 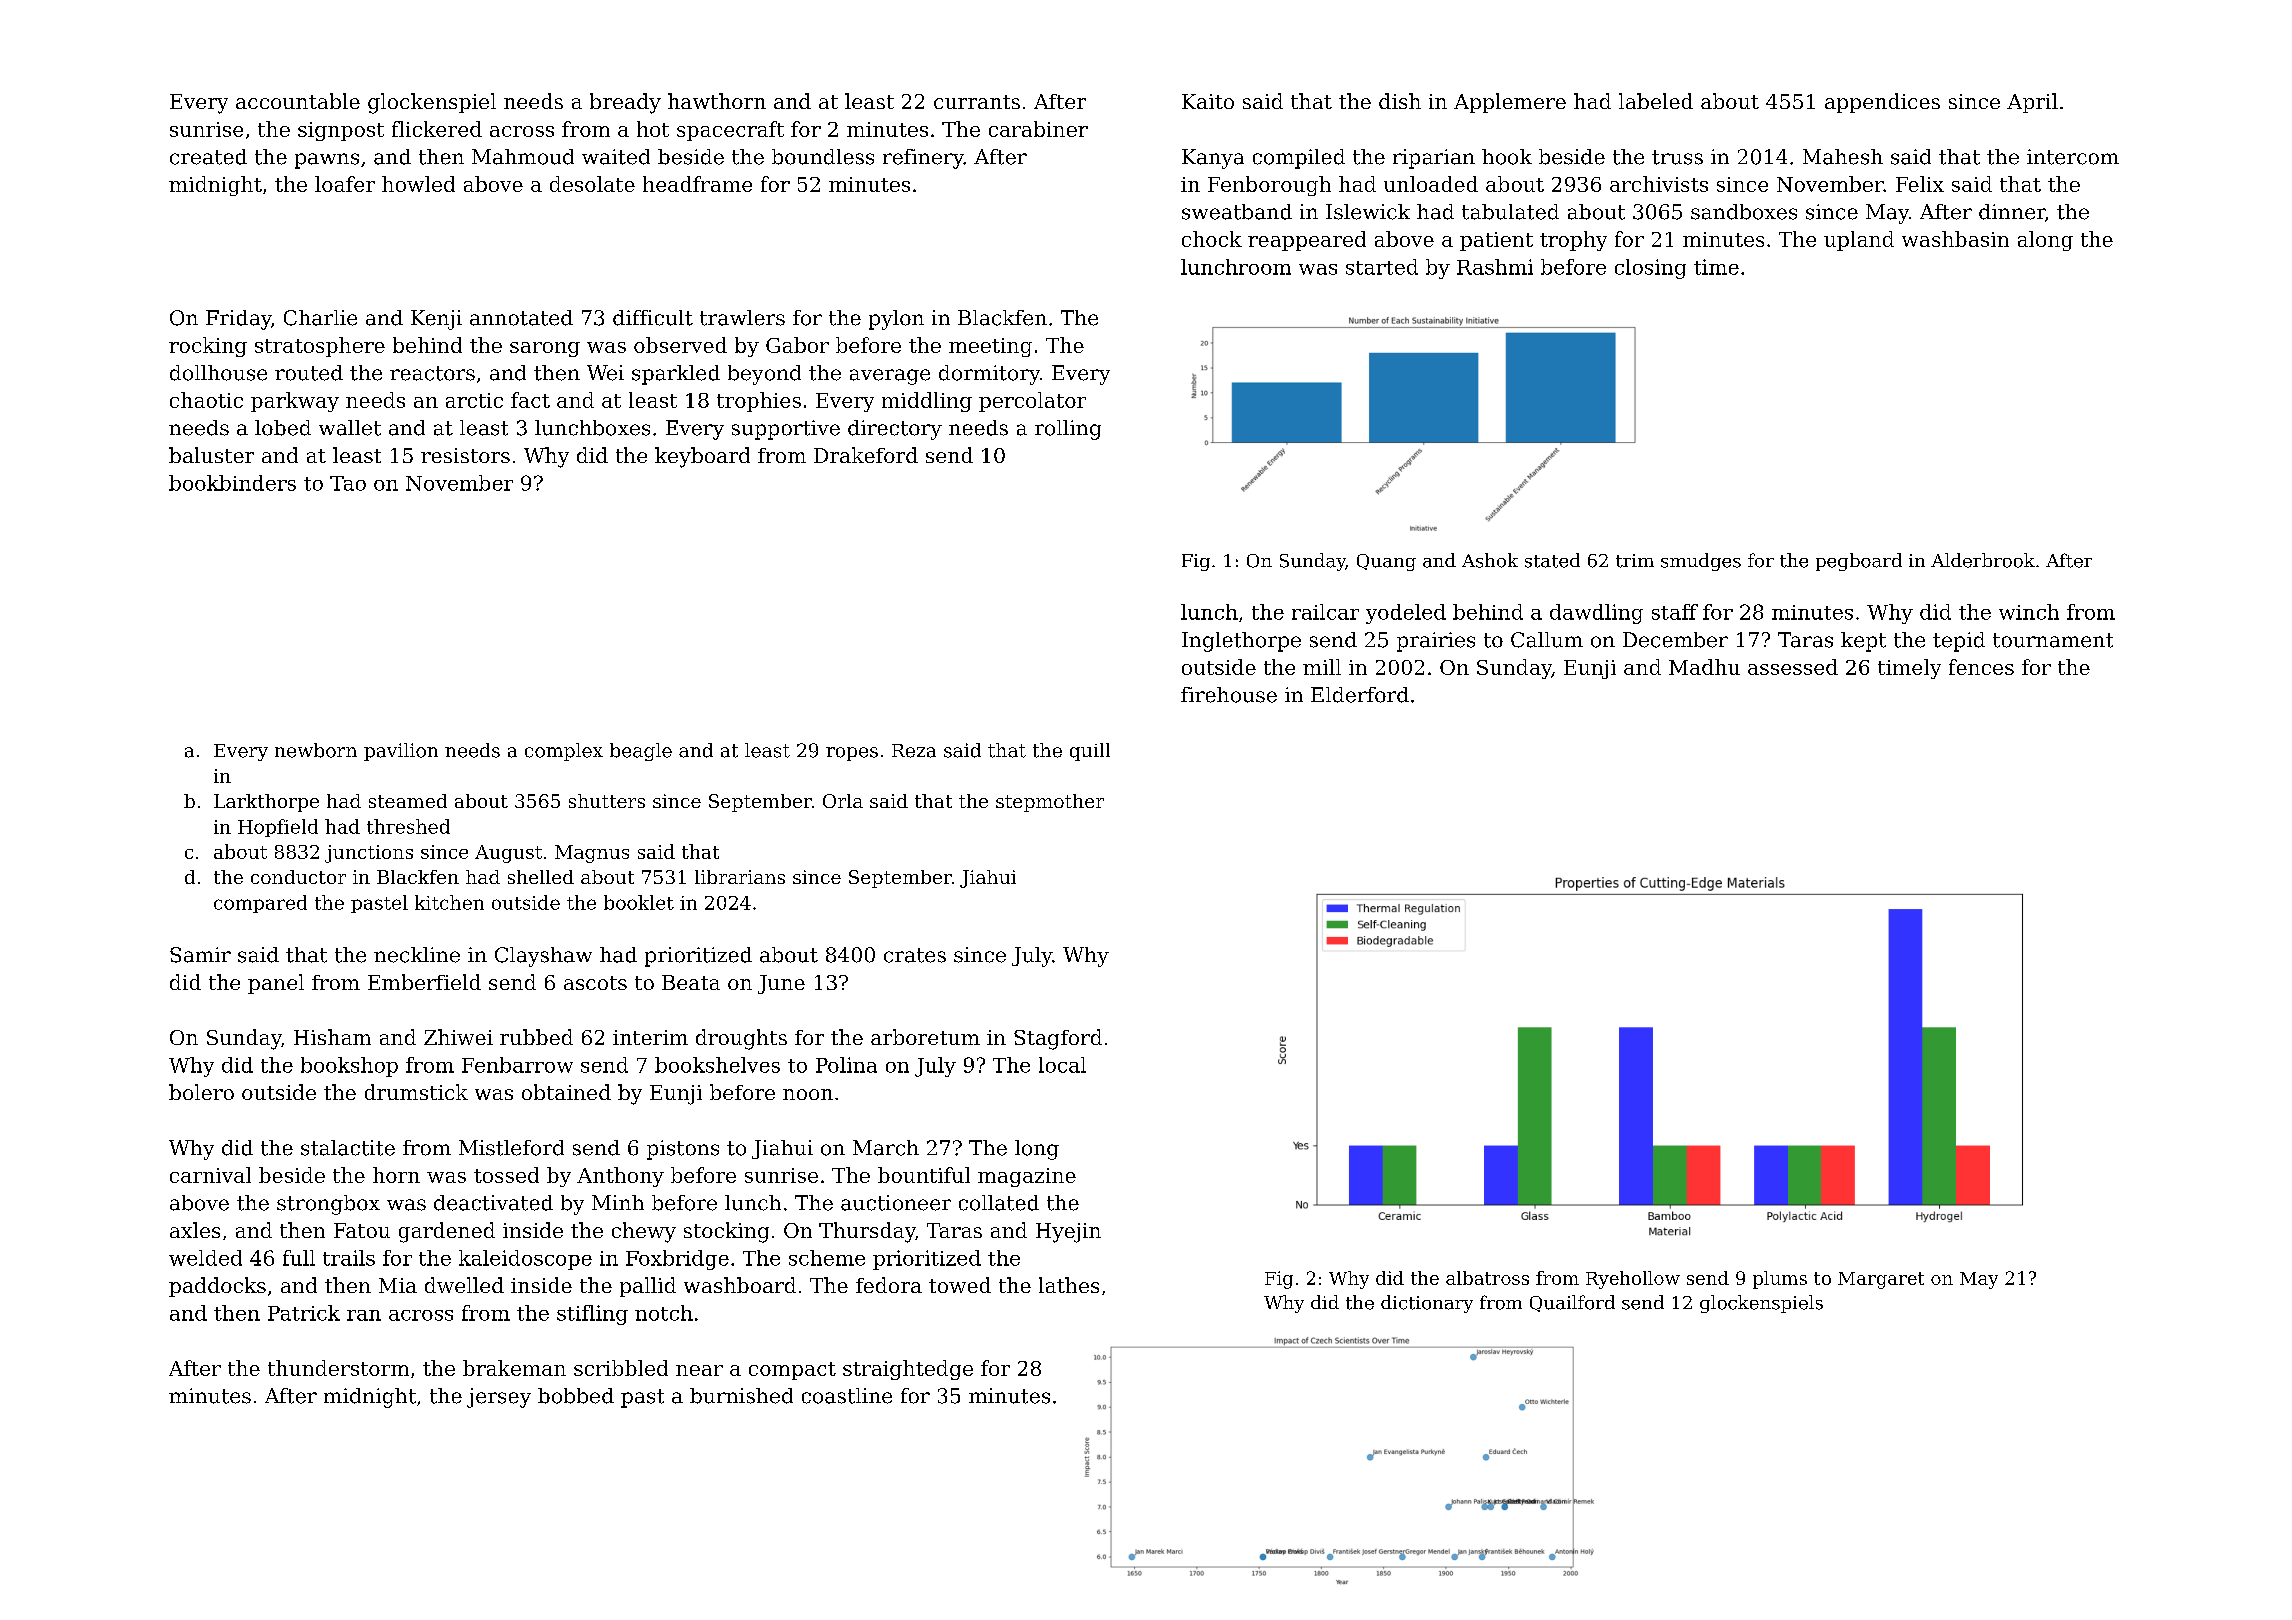 I want to click on closing, so click(x=1650, y=269).
